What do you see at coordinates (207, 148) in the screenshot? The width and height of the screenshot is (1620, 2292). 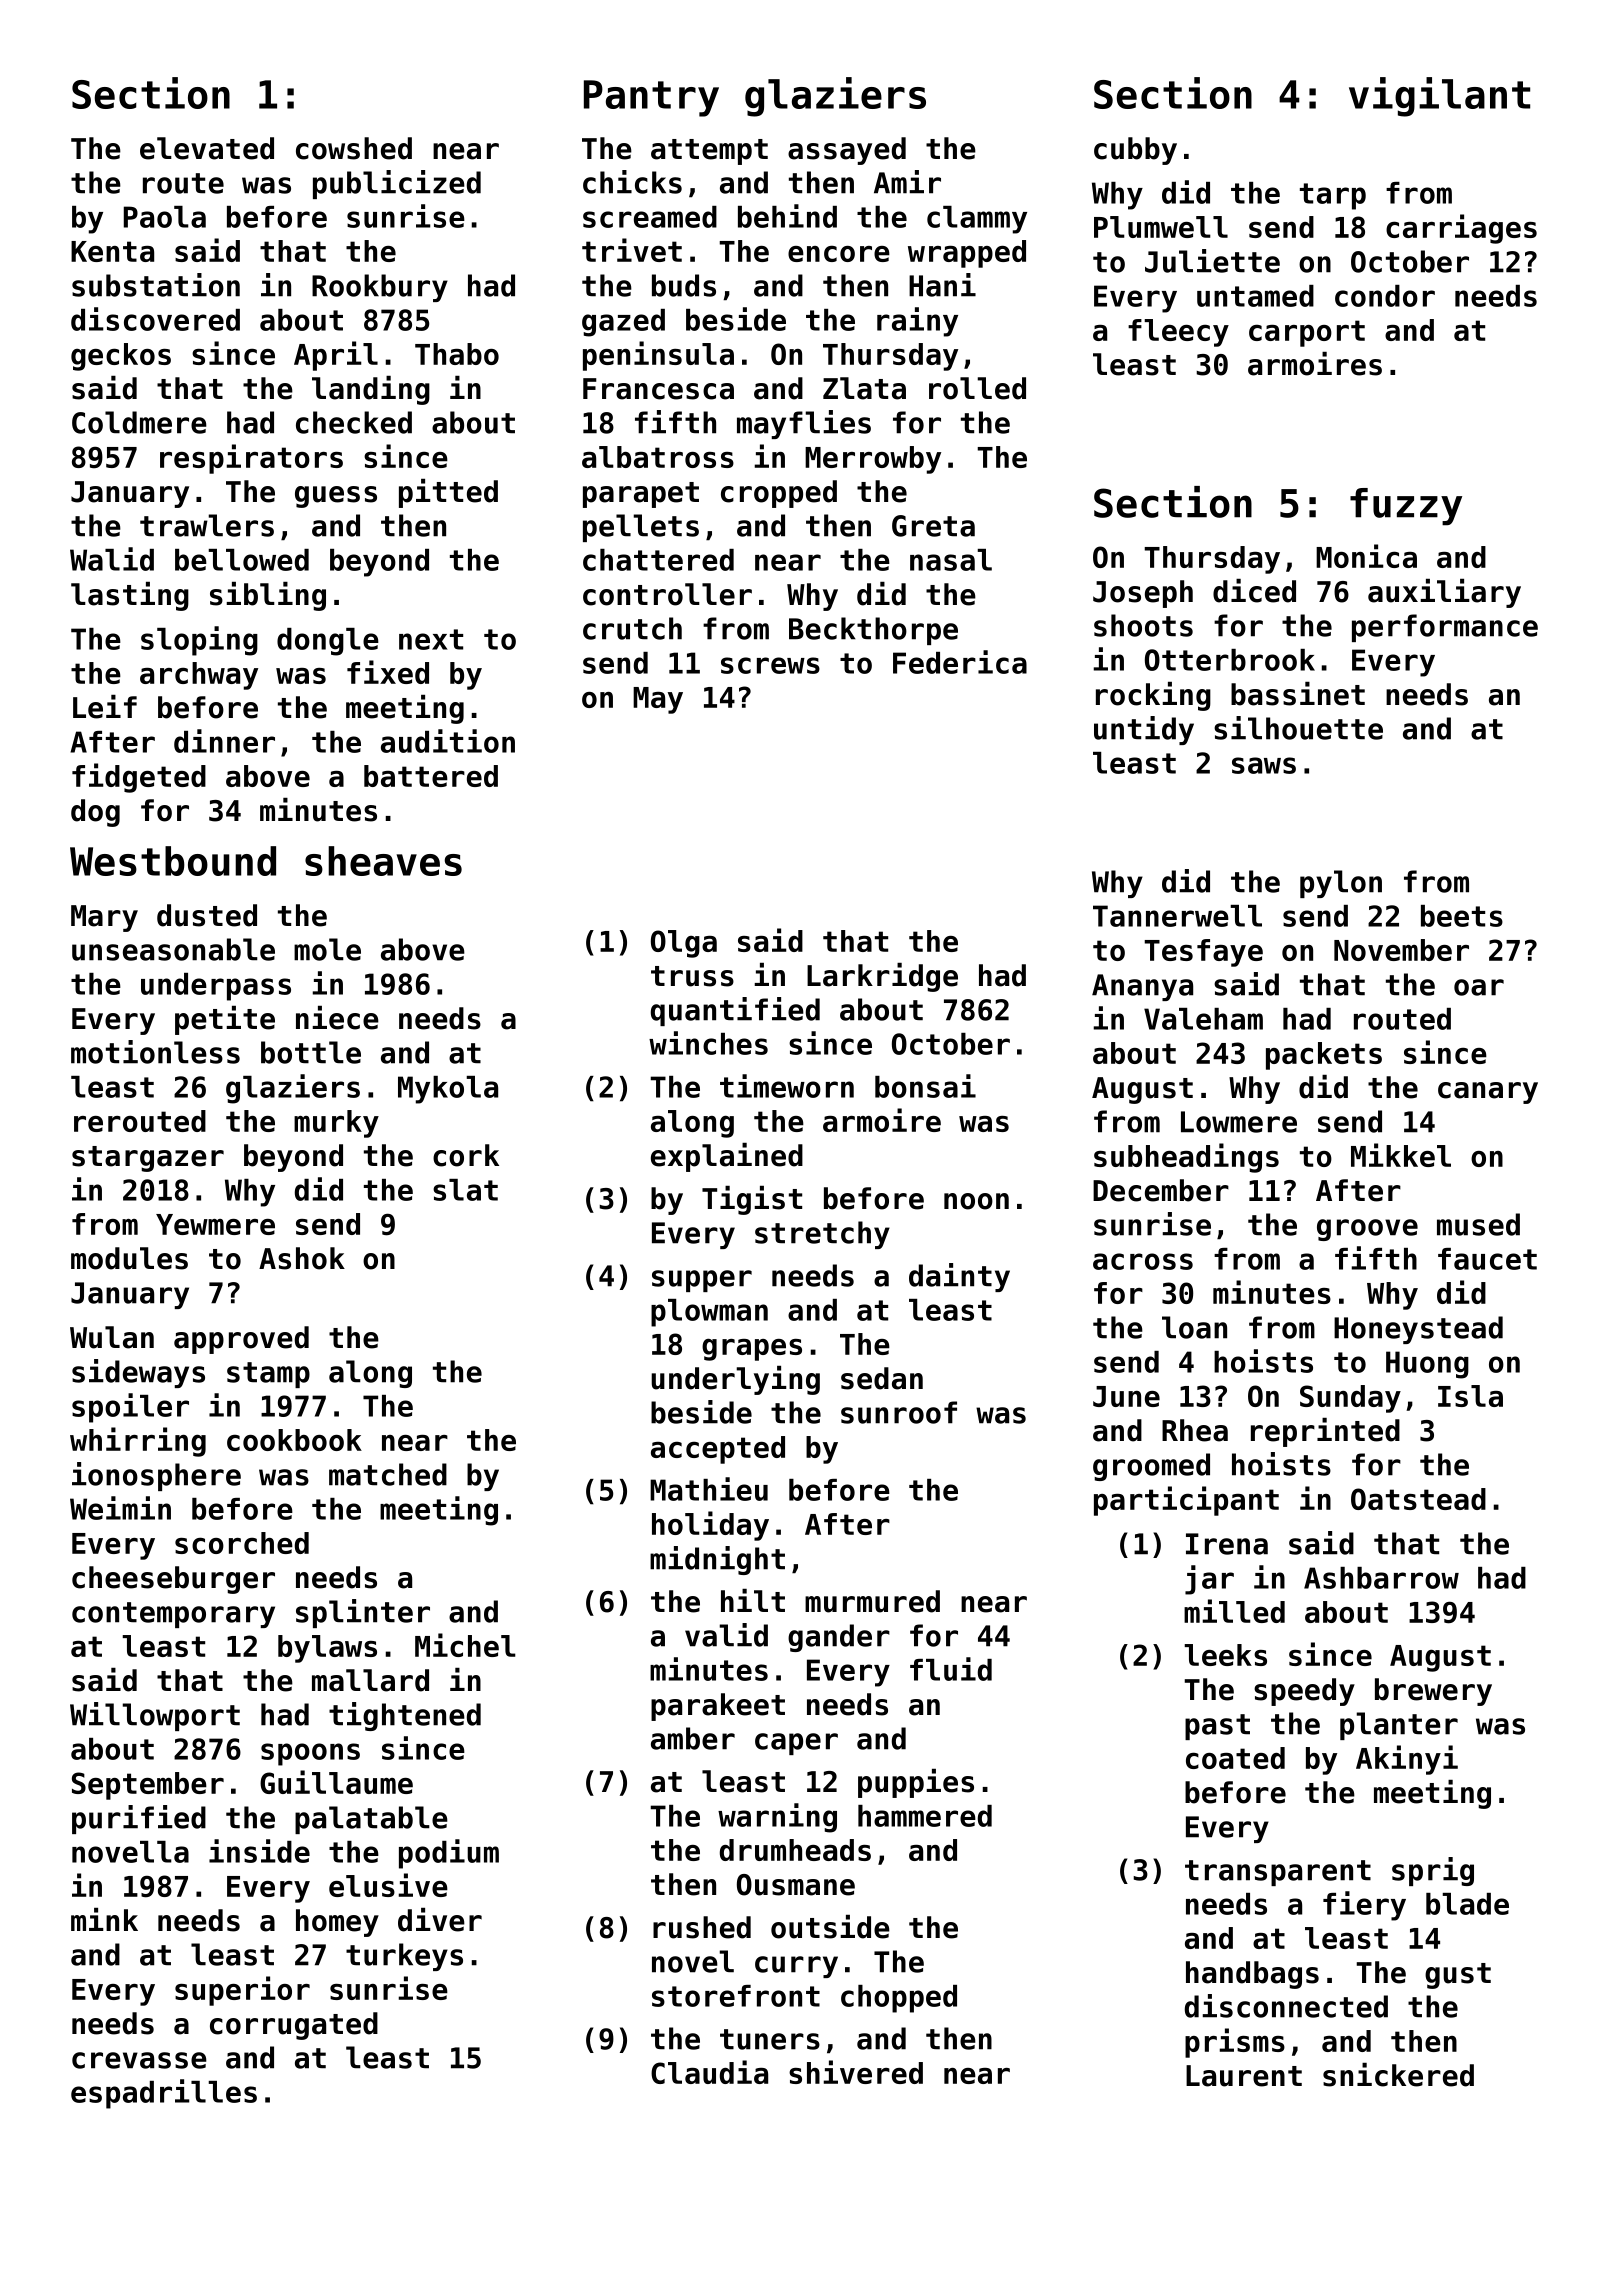 I see `elevated` at bounding box center [207, 148].
